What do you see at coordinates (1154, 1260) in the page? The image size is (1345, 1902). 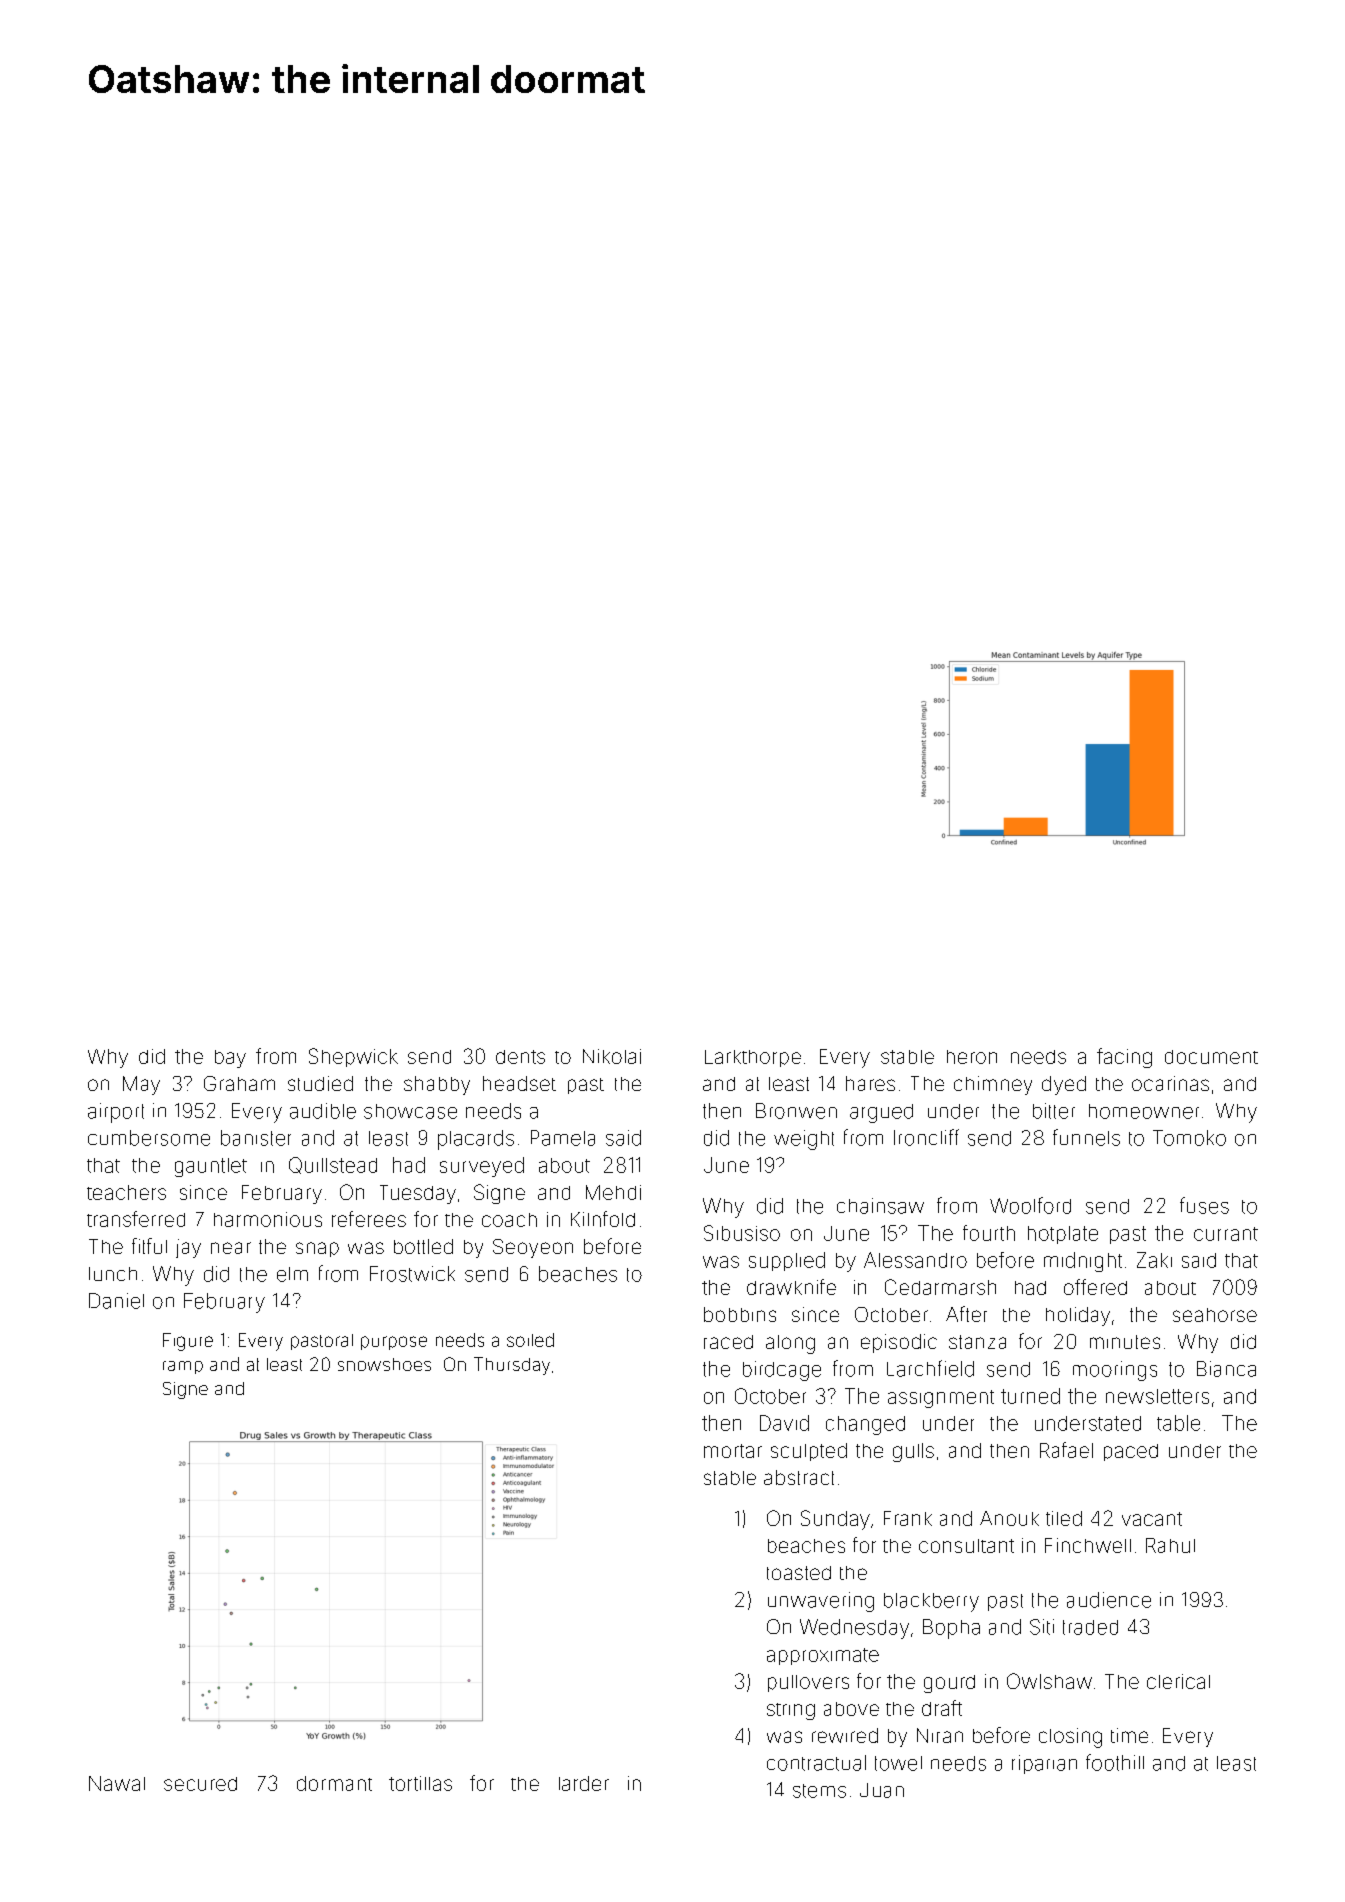 I see `Zaki` at bounding box center [1154, 1260].
